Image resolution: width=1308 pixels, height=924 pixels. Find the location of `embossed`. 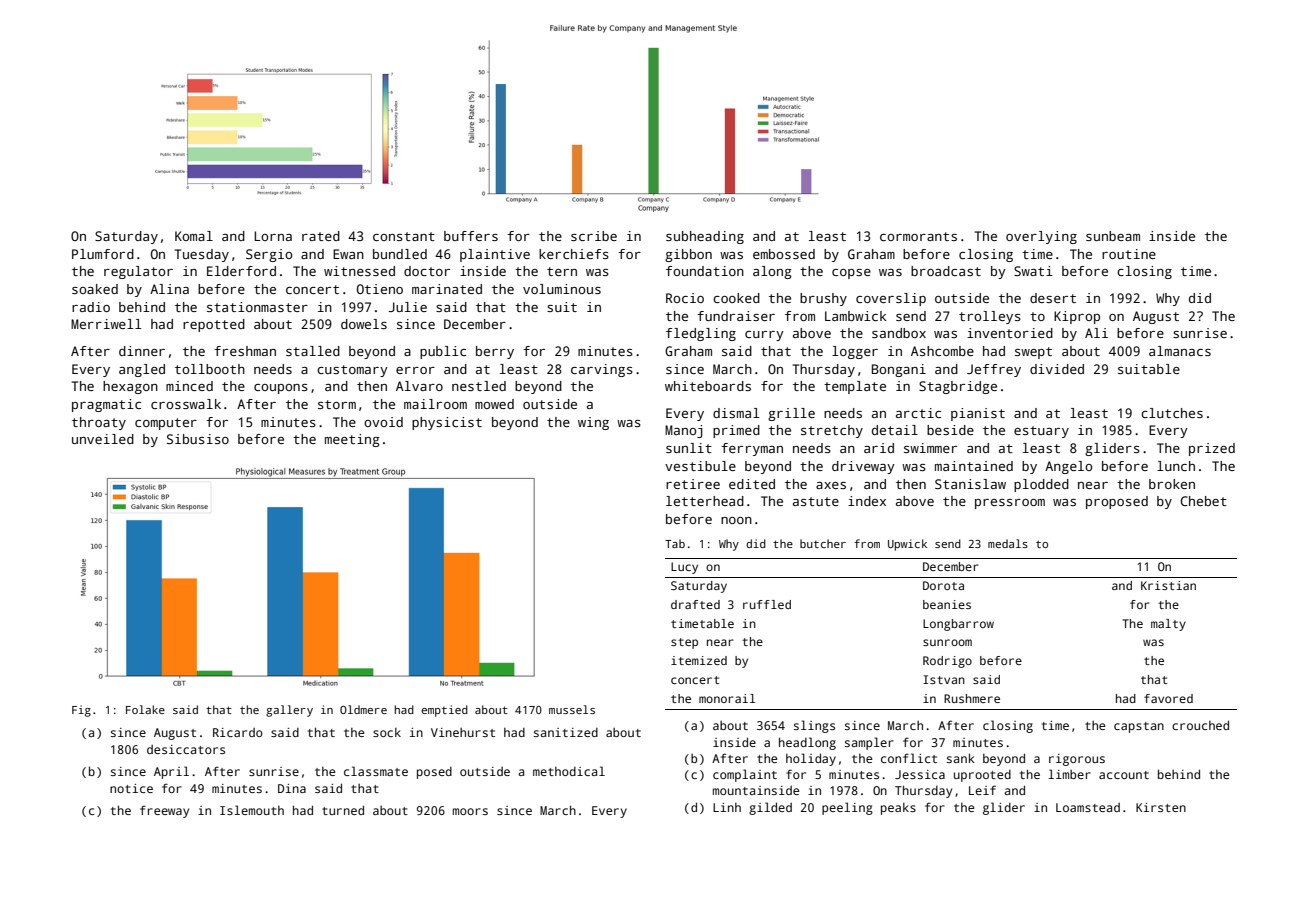

embossed is located at coordinates (784, 254).
